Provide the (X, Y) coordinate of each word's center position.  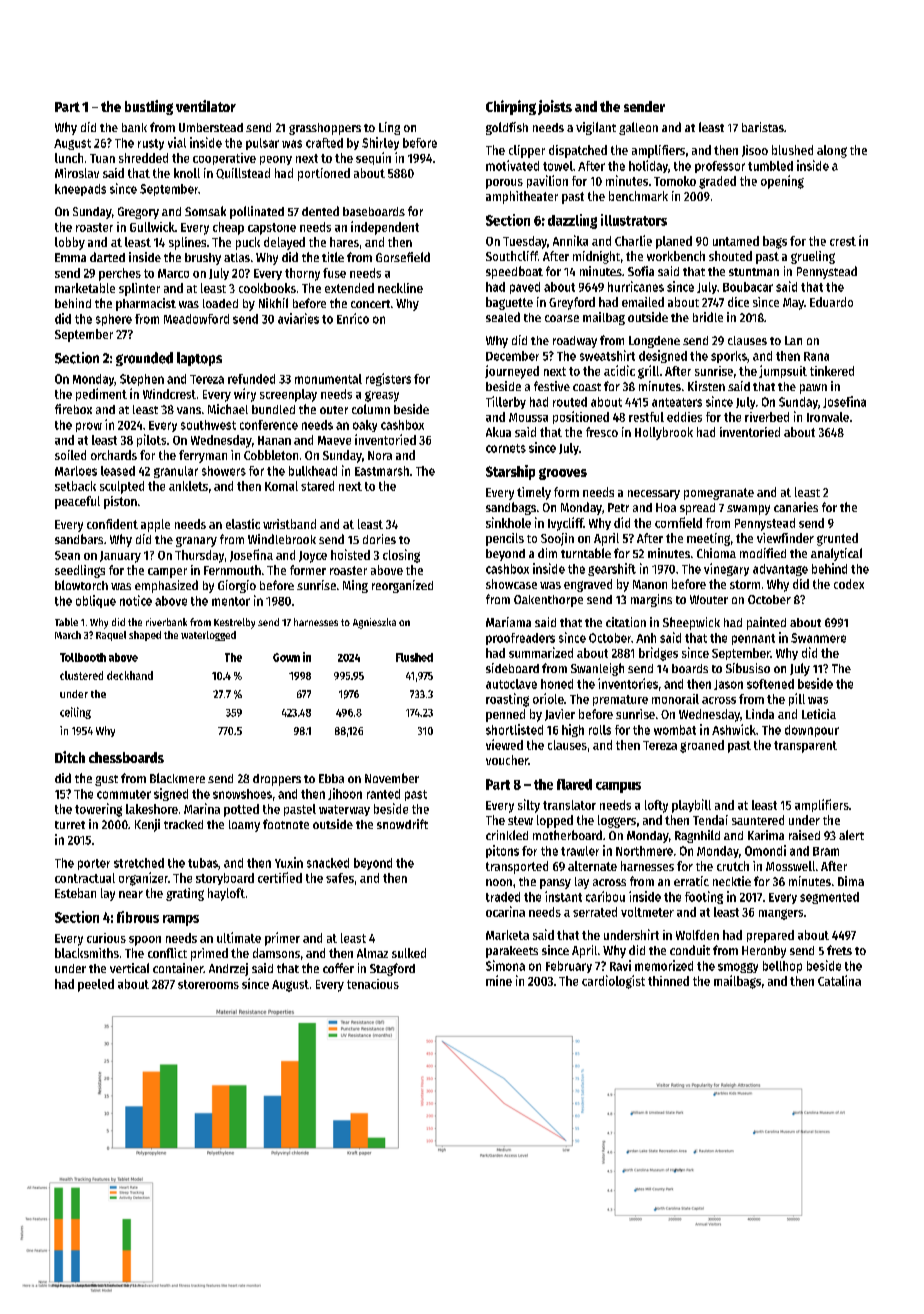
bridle (708, 317)
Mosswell (790, 866)
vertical (129, 968)
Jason (728, 685)
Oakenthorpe (548, 601)
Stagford (392, 969)
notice (136, 600)
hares (344, 242)
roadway (575, 342)
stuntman (754, 272)
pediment (101, 394)
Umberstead (211, 127)
